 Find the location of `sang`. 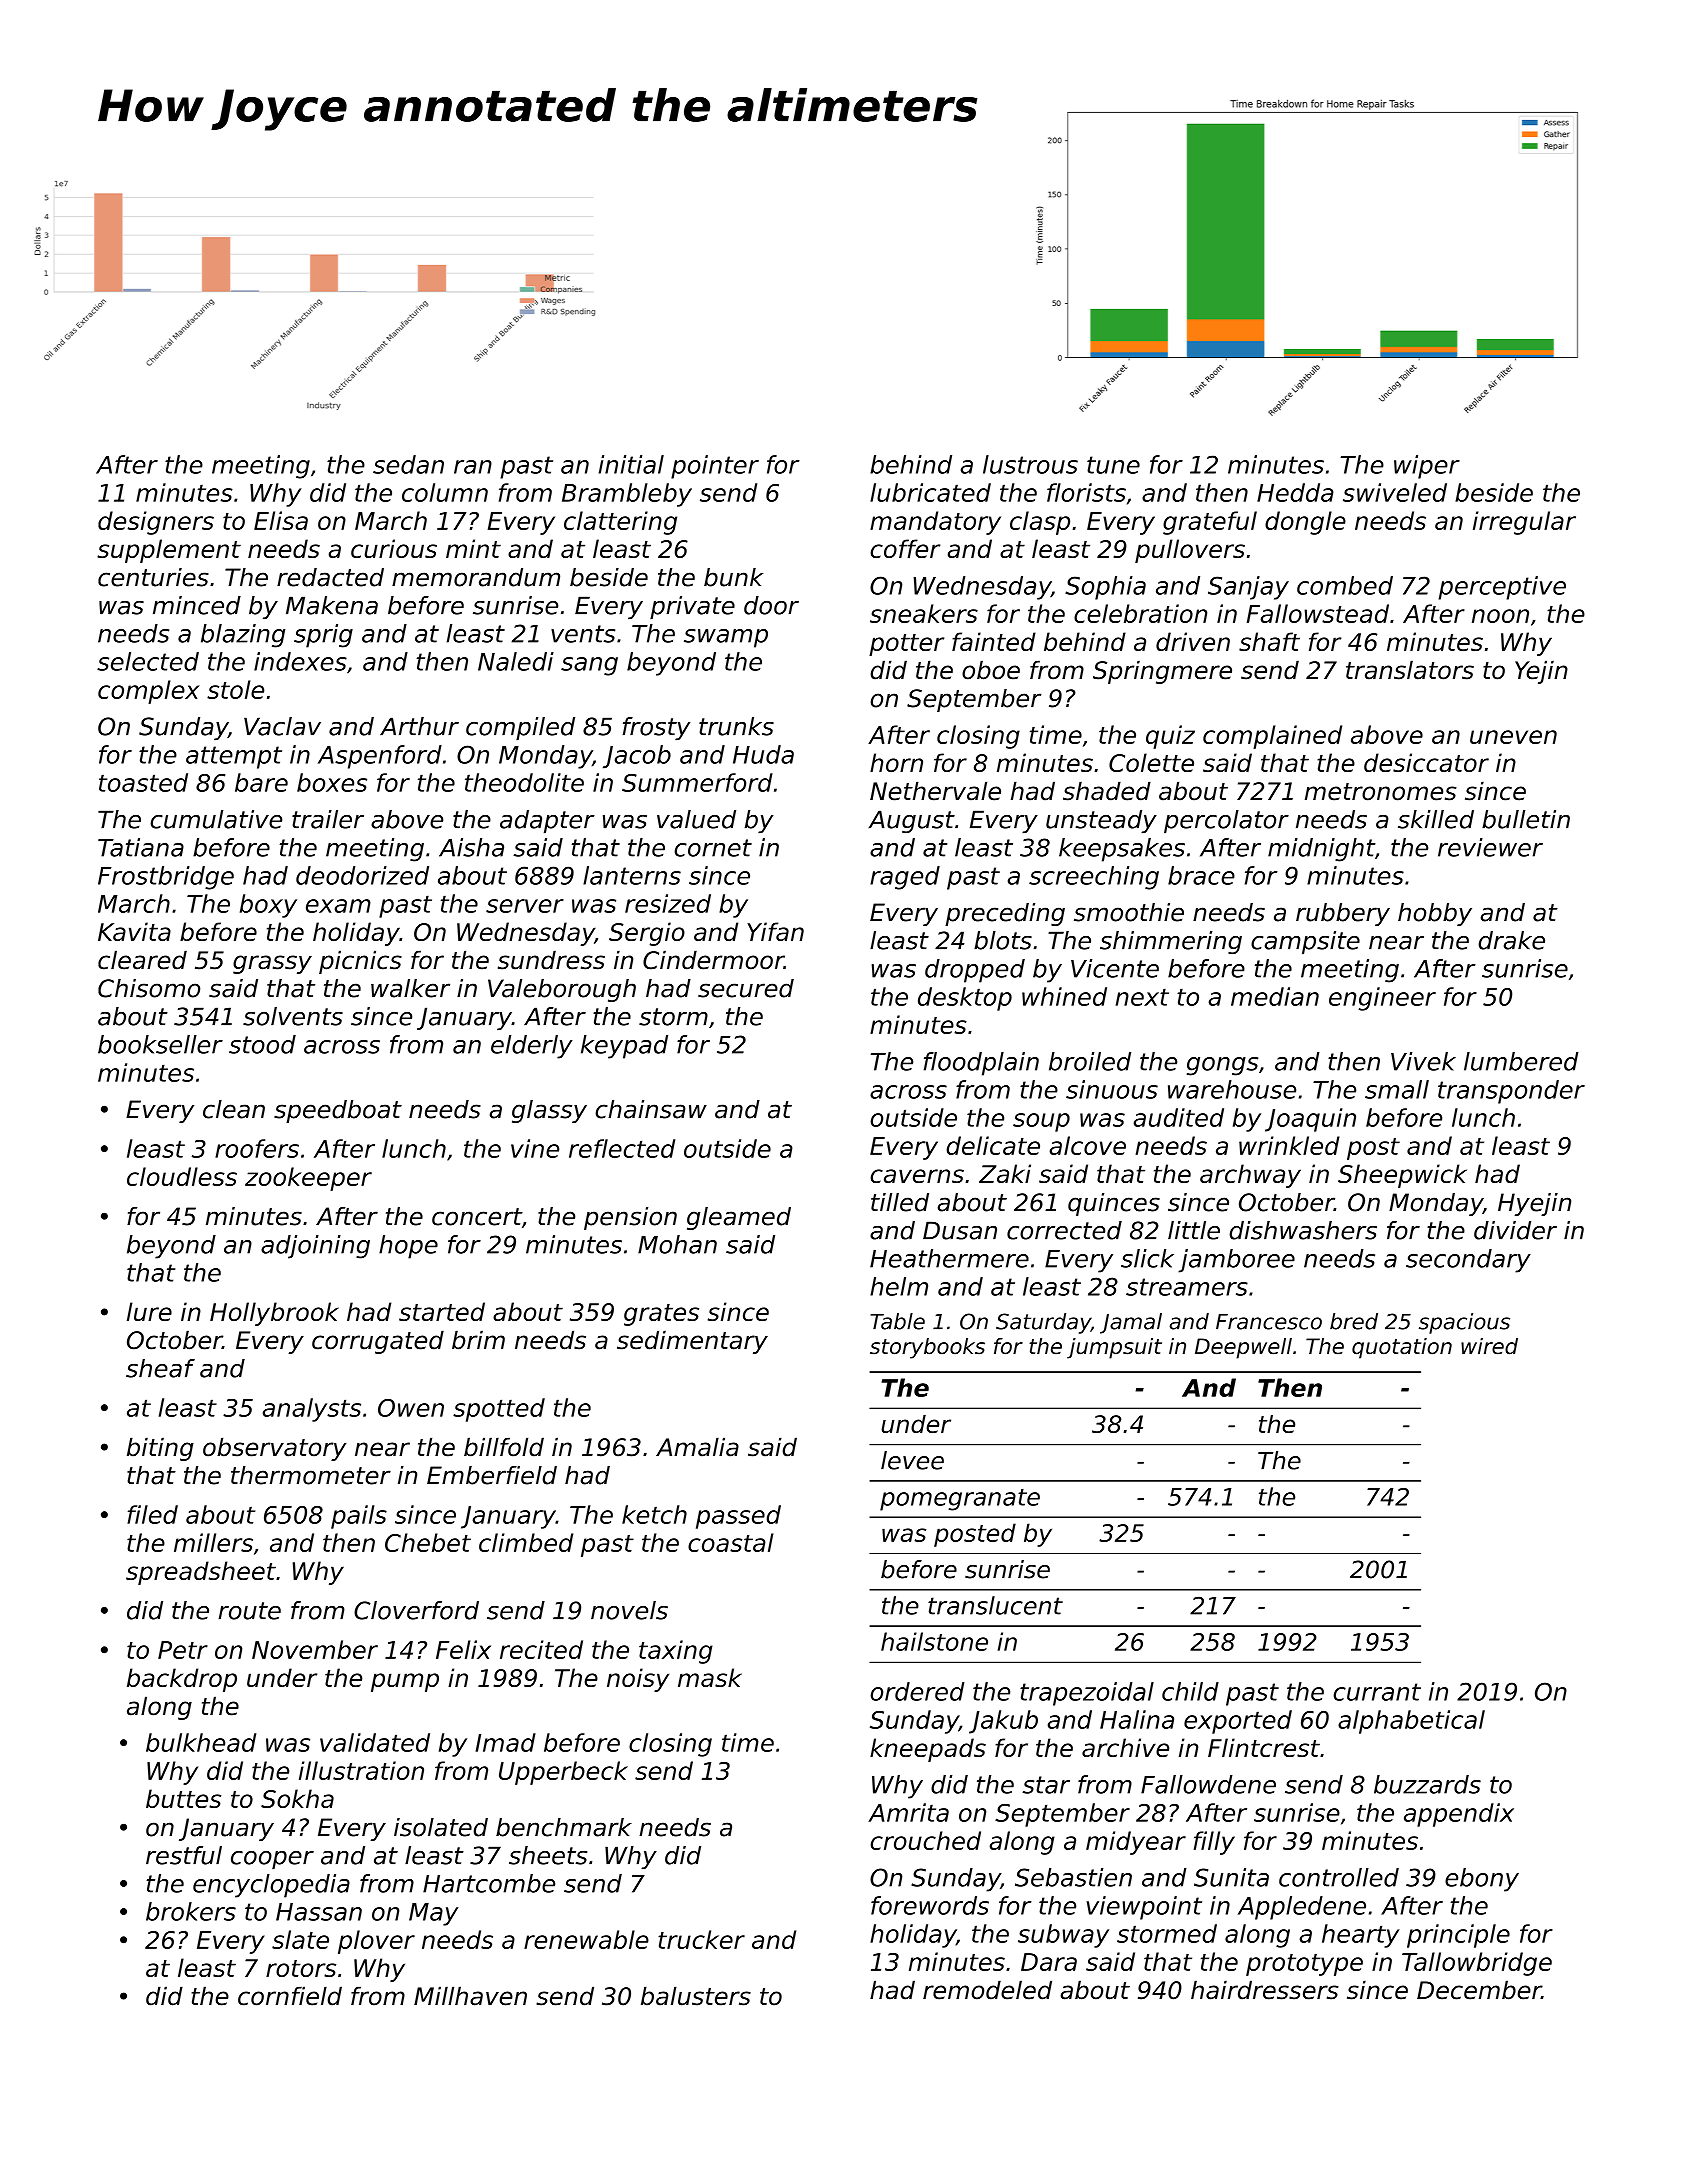

sang is located at coordinates (589, 666).
